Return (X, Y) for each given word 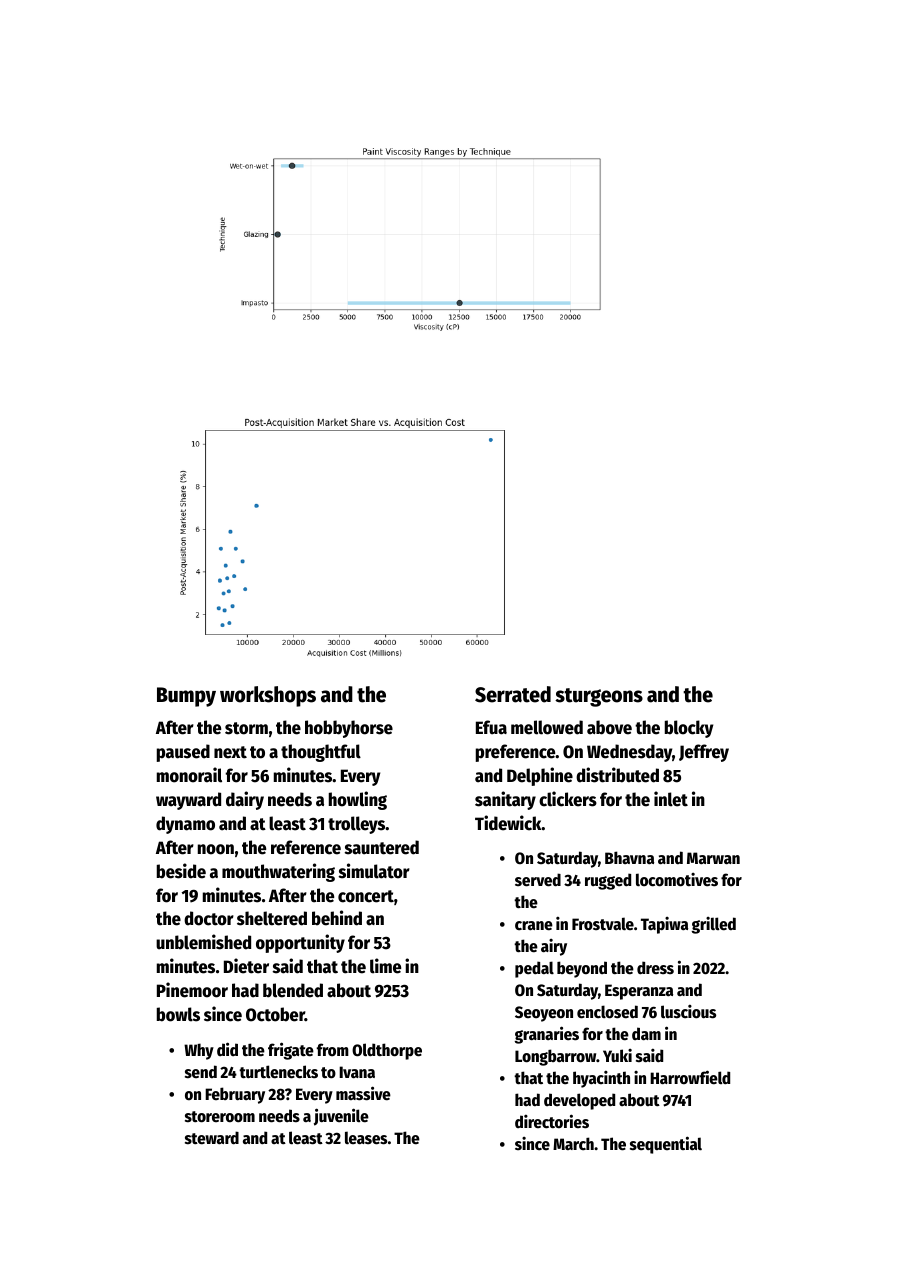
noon (216, 849)
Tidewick (508, 823)
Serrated (513, 694)
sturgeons (599, 697)
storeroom (220, 1117)
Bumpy (186, 697)
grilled (714, 925)
